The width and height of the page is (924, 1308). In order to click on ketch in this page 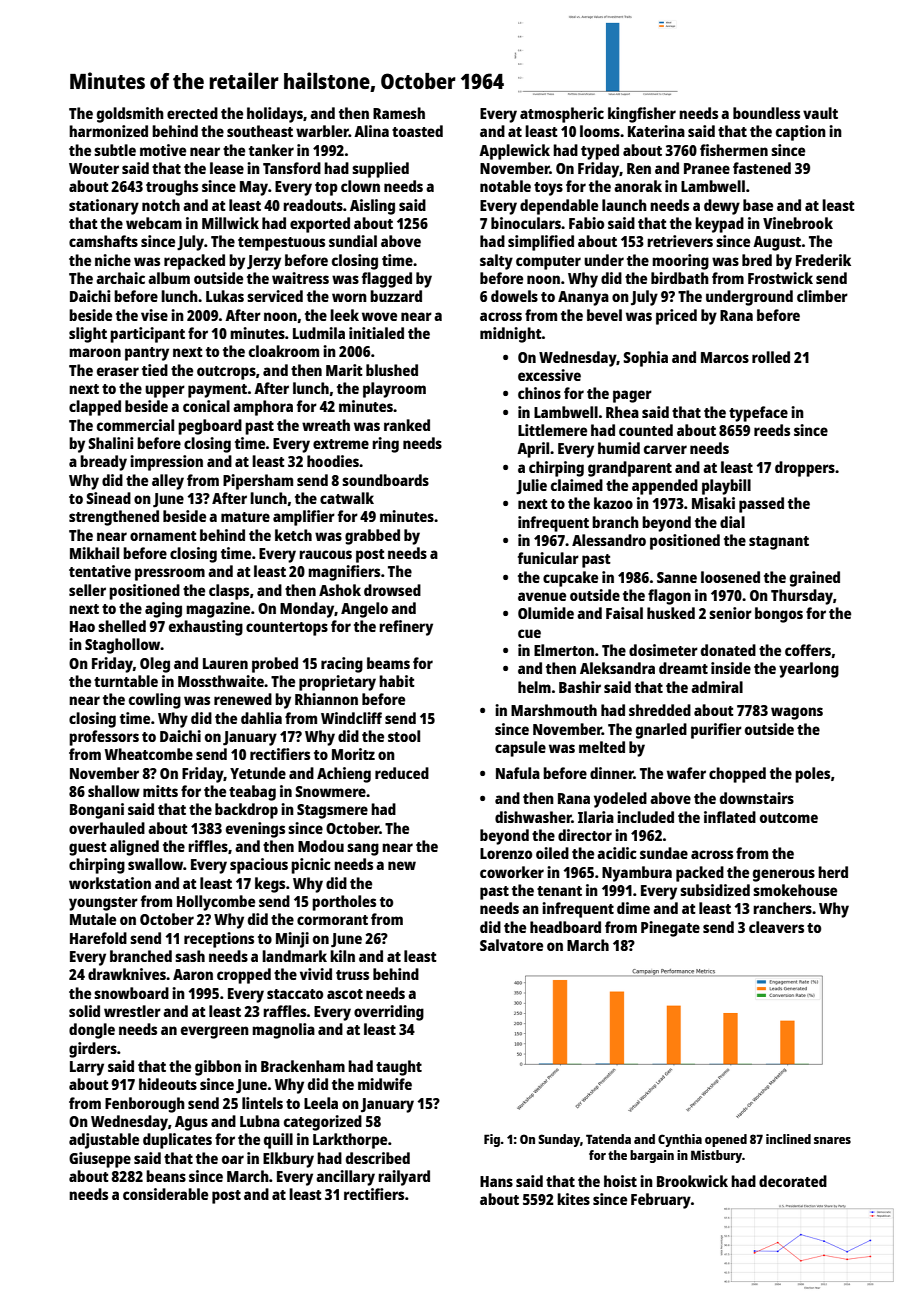, I will do `click(293, 535)`.
